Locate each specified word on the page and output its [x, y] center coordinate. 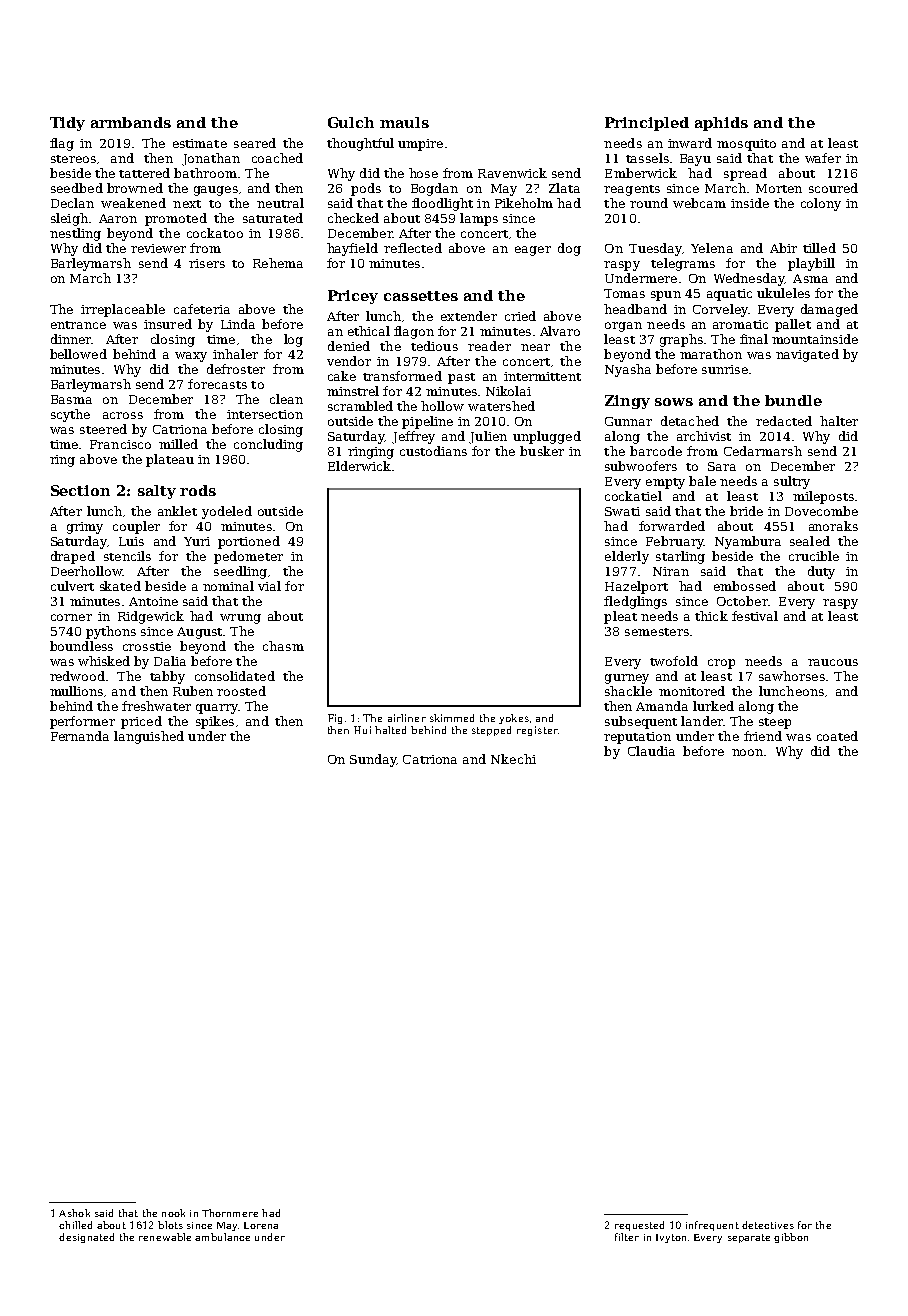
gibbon [791, 1238]
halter [839, 421]
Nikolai [508, 391]
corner [71, 617]
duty [821, 572]
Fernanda [80, 736]
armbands [131, 122]
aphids [721, 124]
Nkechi [513, 759]
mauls [404, 122]
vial [269, 586]
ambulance [222, 1237]
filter [627, 1237]
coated [837, 736]
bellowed [78, 354]
